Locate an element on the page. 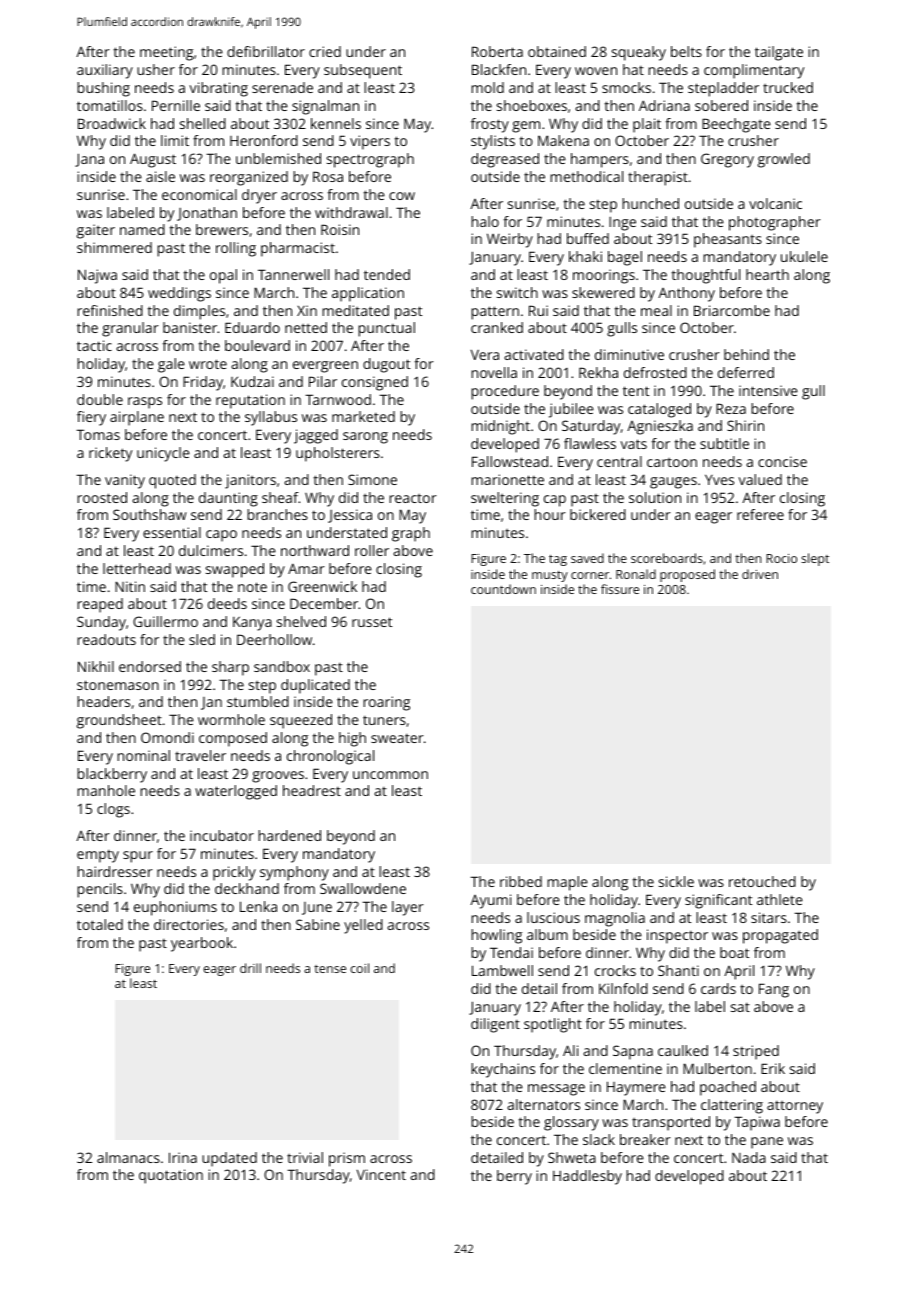 The width and height of the page is (908, 1316). Jana is located at coordinates (89, 160).
